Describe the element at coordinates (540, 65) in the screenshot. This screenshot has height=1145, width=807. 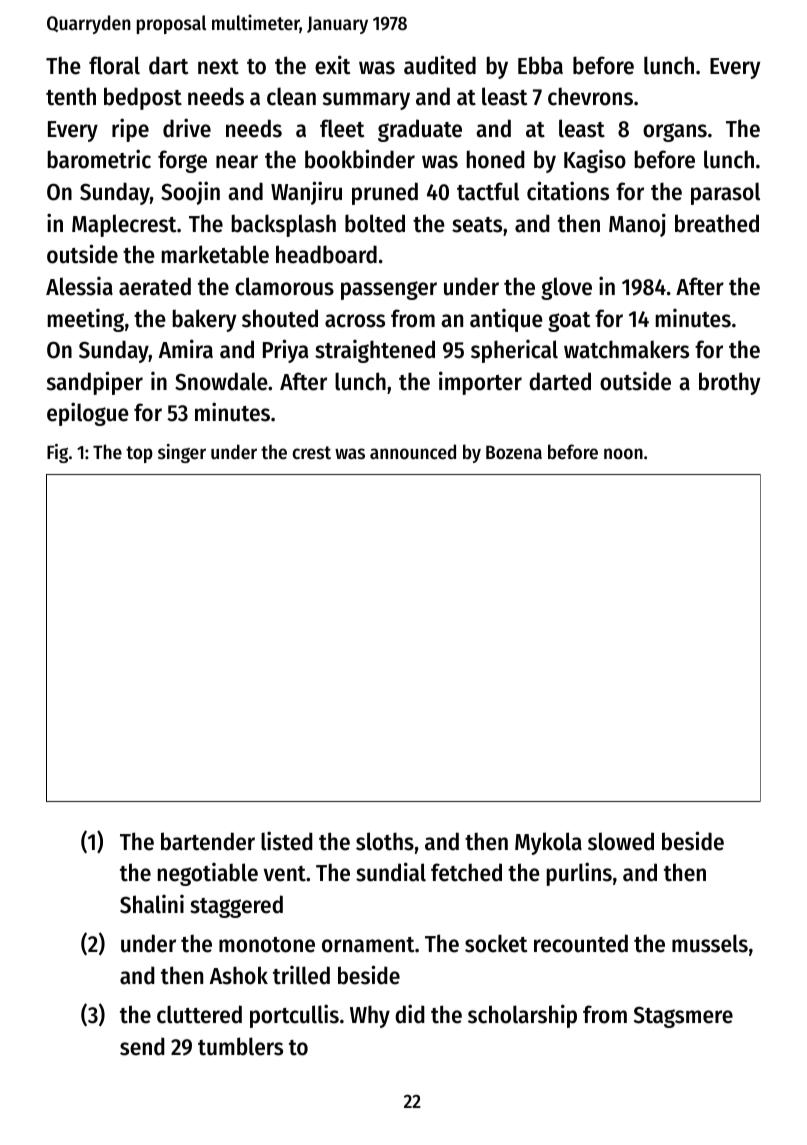
I see `Ebba` at that location.
